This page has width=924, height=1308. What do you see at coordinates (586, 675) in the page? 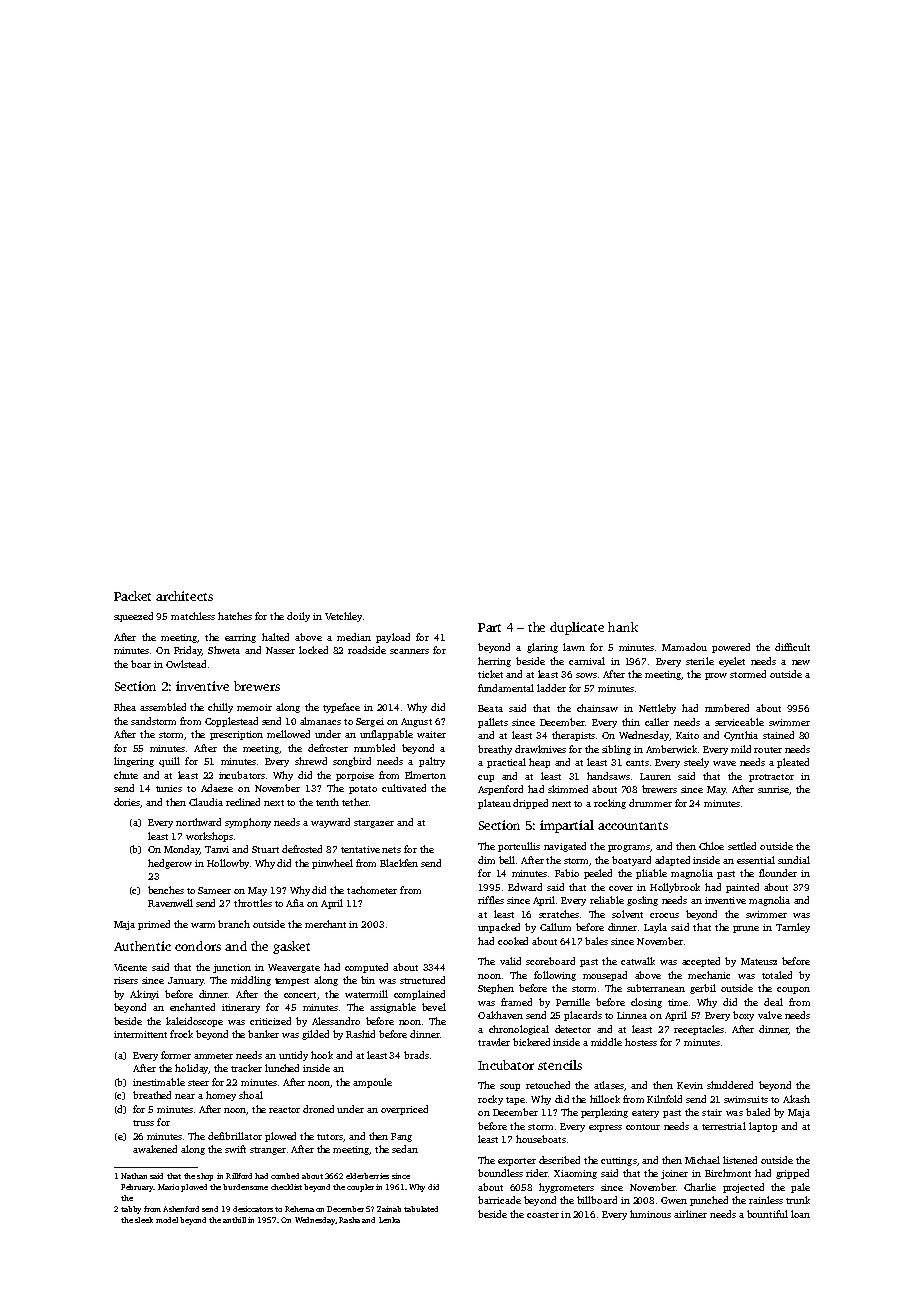
I see `sows` at bounding box center [586, 675].
